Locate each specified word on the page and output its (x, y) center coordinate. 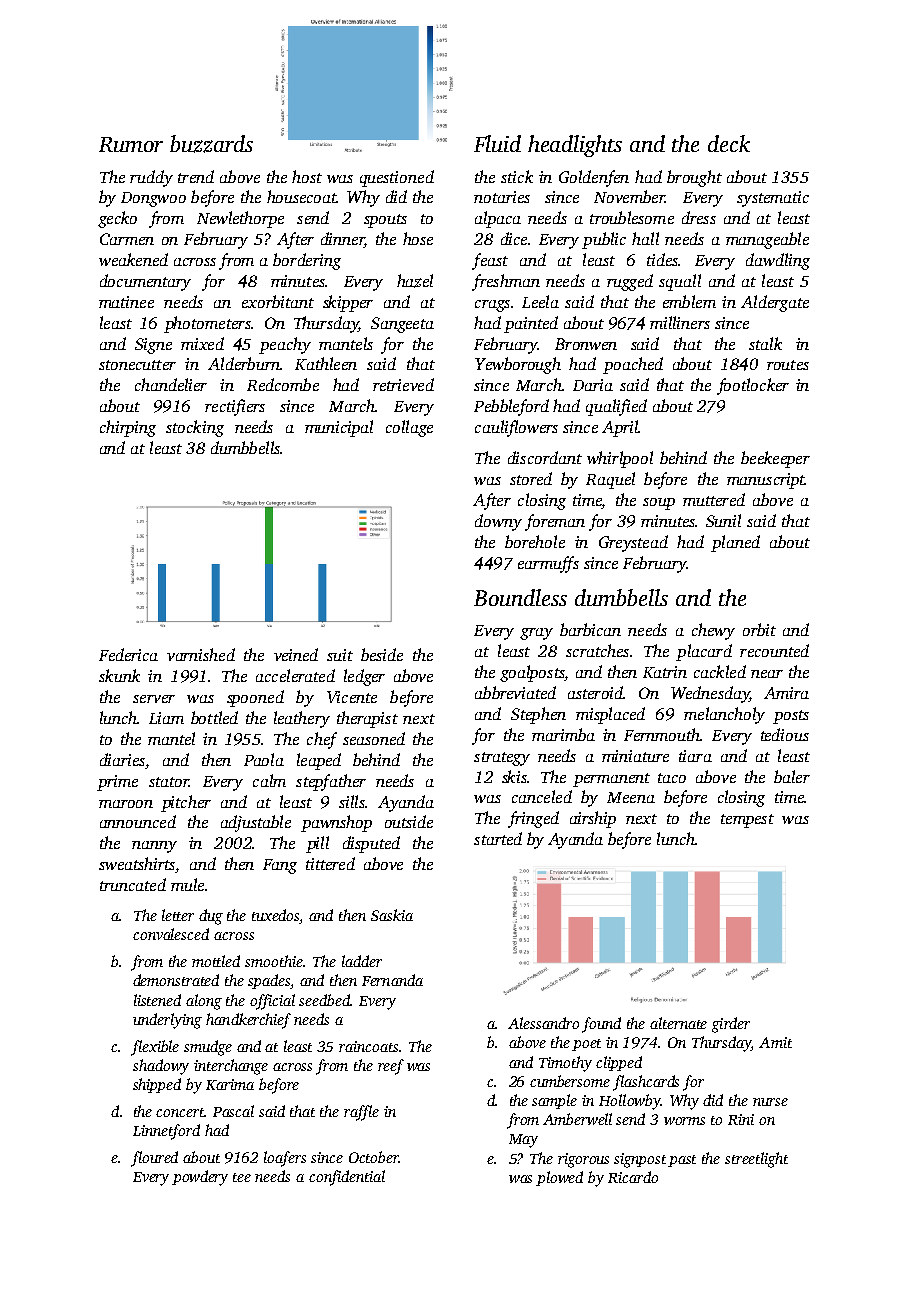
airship (593, 819)
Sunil (723, 520)
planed (735, 543)
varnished (201, 654)
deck (729, 143)
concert (180, 1112)
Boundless (520, 597)
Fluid (497, 143)
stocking (195, 428)
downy (498, 522)
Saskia (392, 915)
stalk (765, 343)
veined (296, 654)
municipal (339, 428)
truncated (133, 884)
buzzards (211, 144)
